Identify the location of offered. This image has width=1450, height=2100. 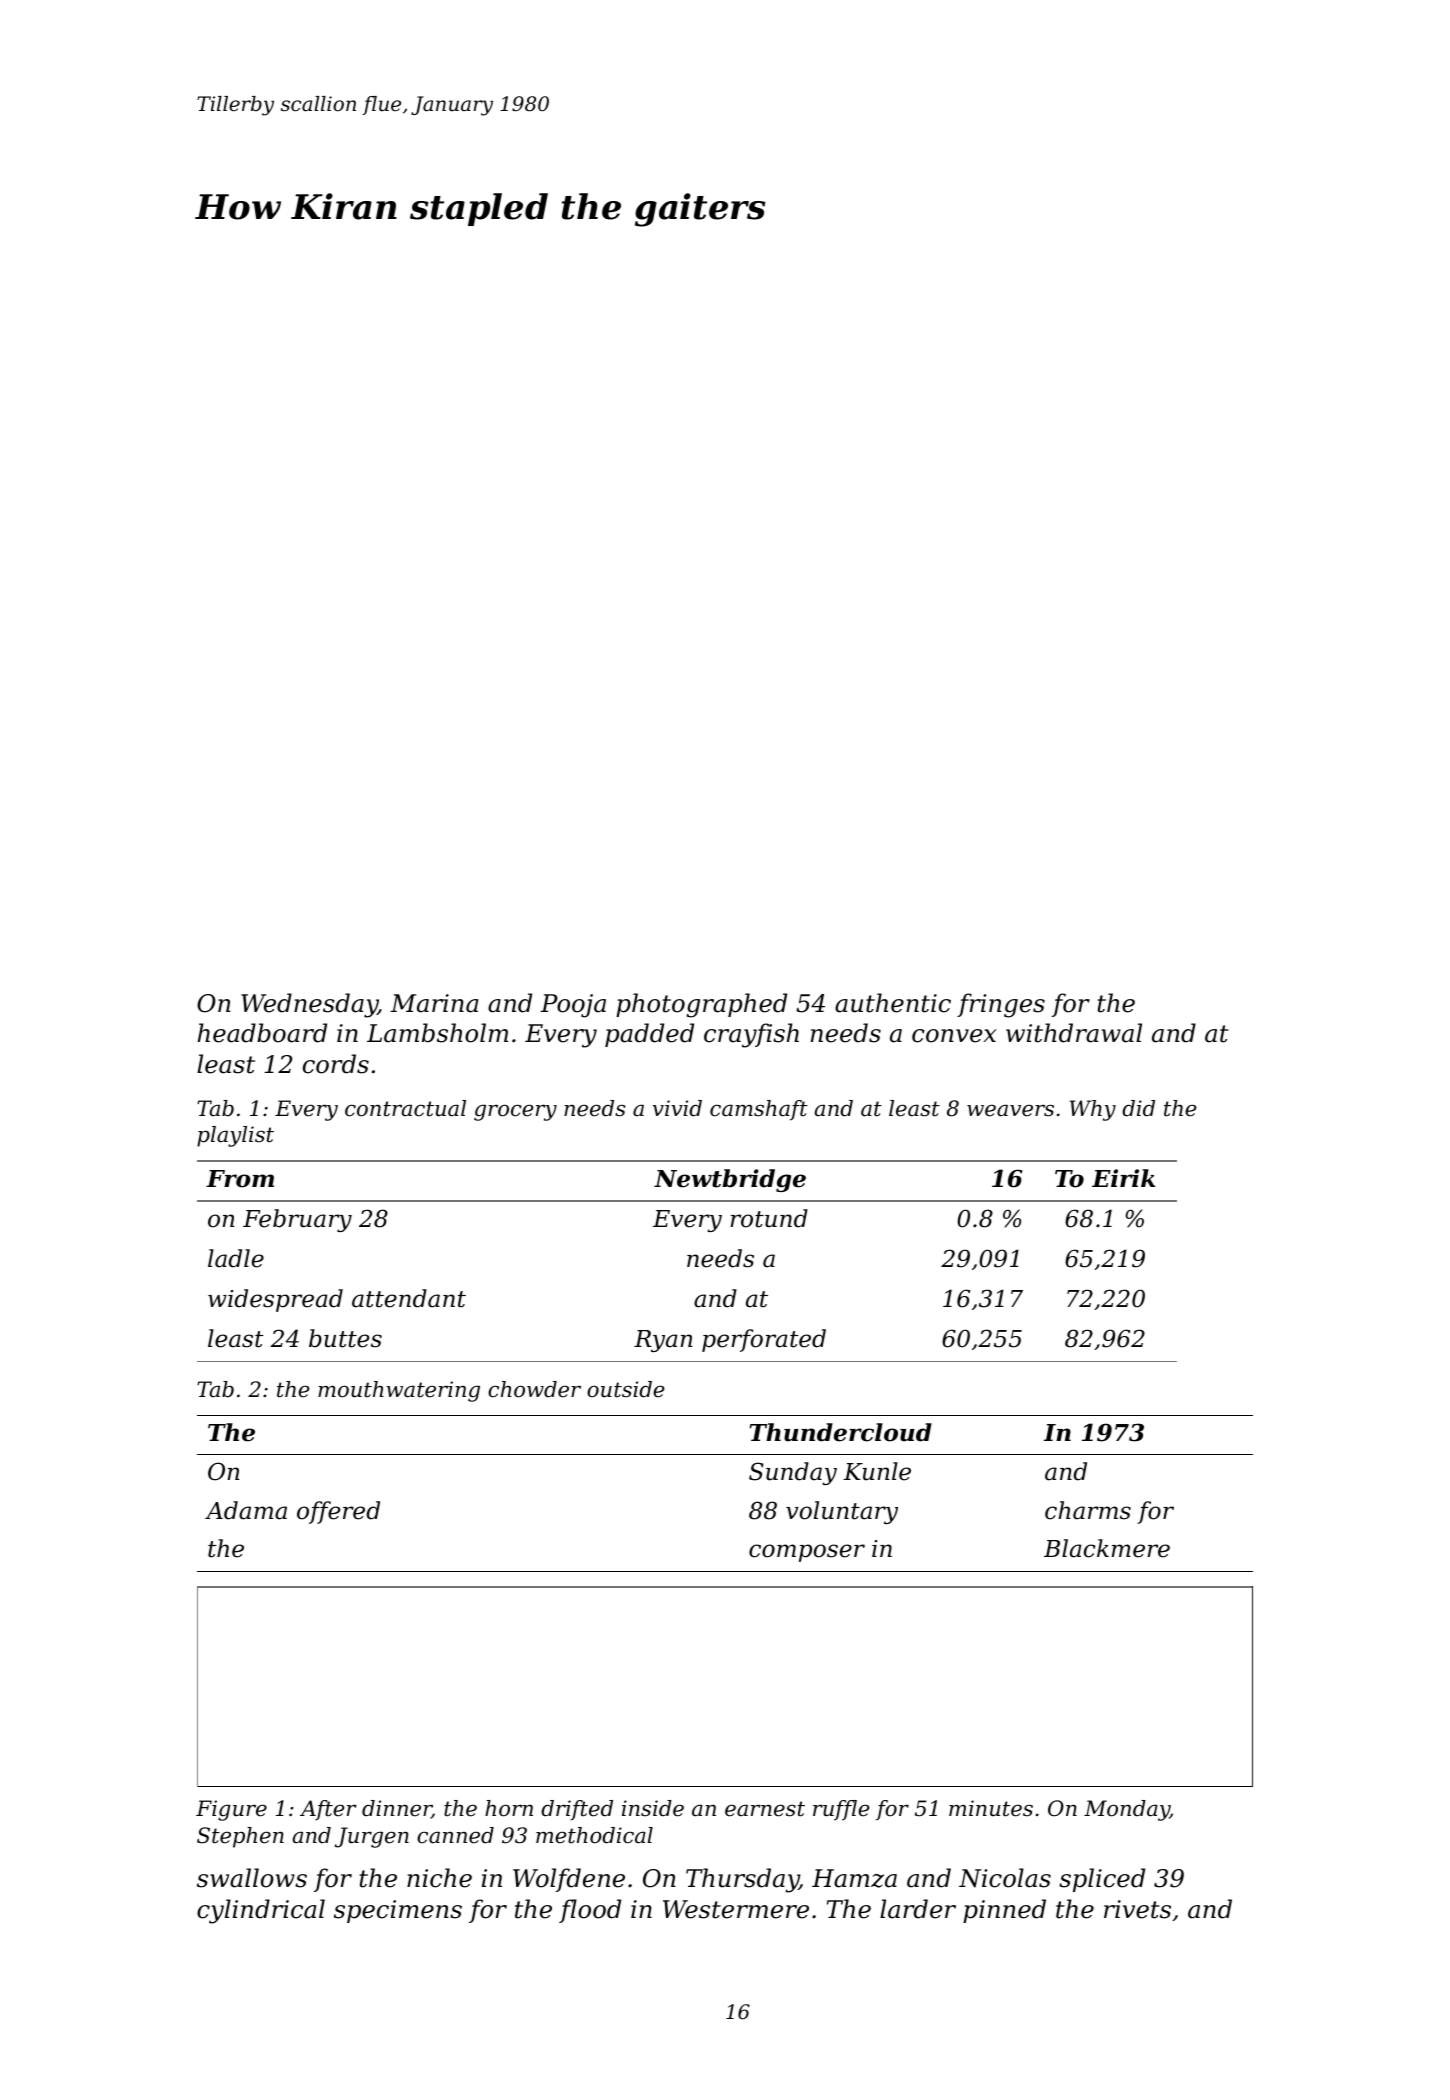
(338, 1512).
